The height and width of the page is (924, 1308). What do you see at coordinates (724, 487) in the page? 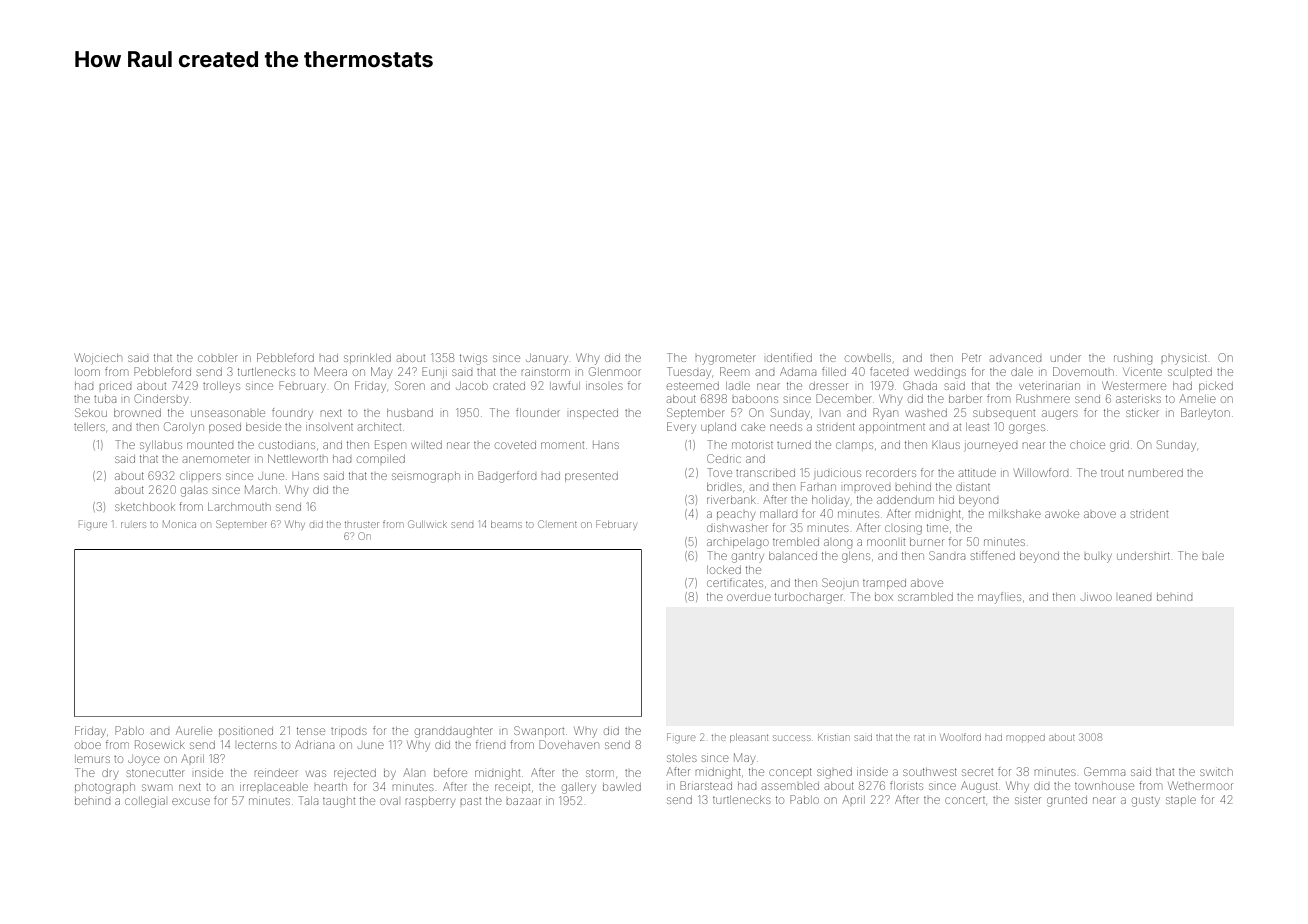
I see `bridles` at bounding box center [724, 487].
